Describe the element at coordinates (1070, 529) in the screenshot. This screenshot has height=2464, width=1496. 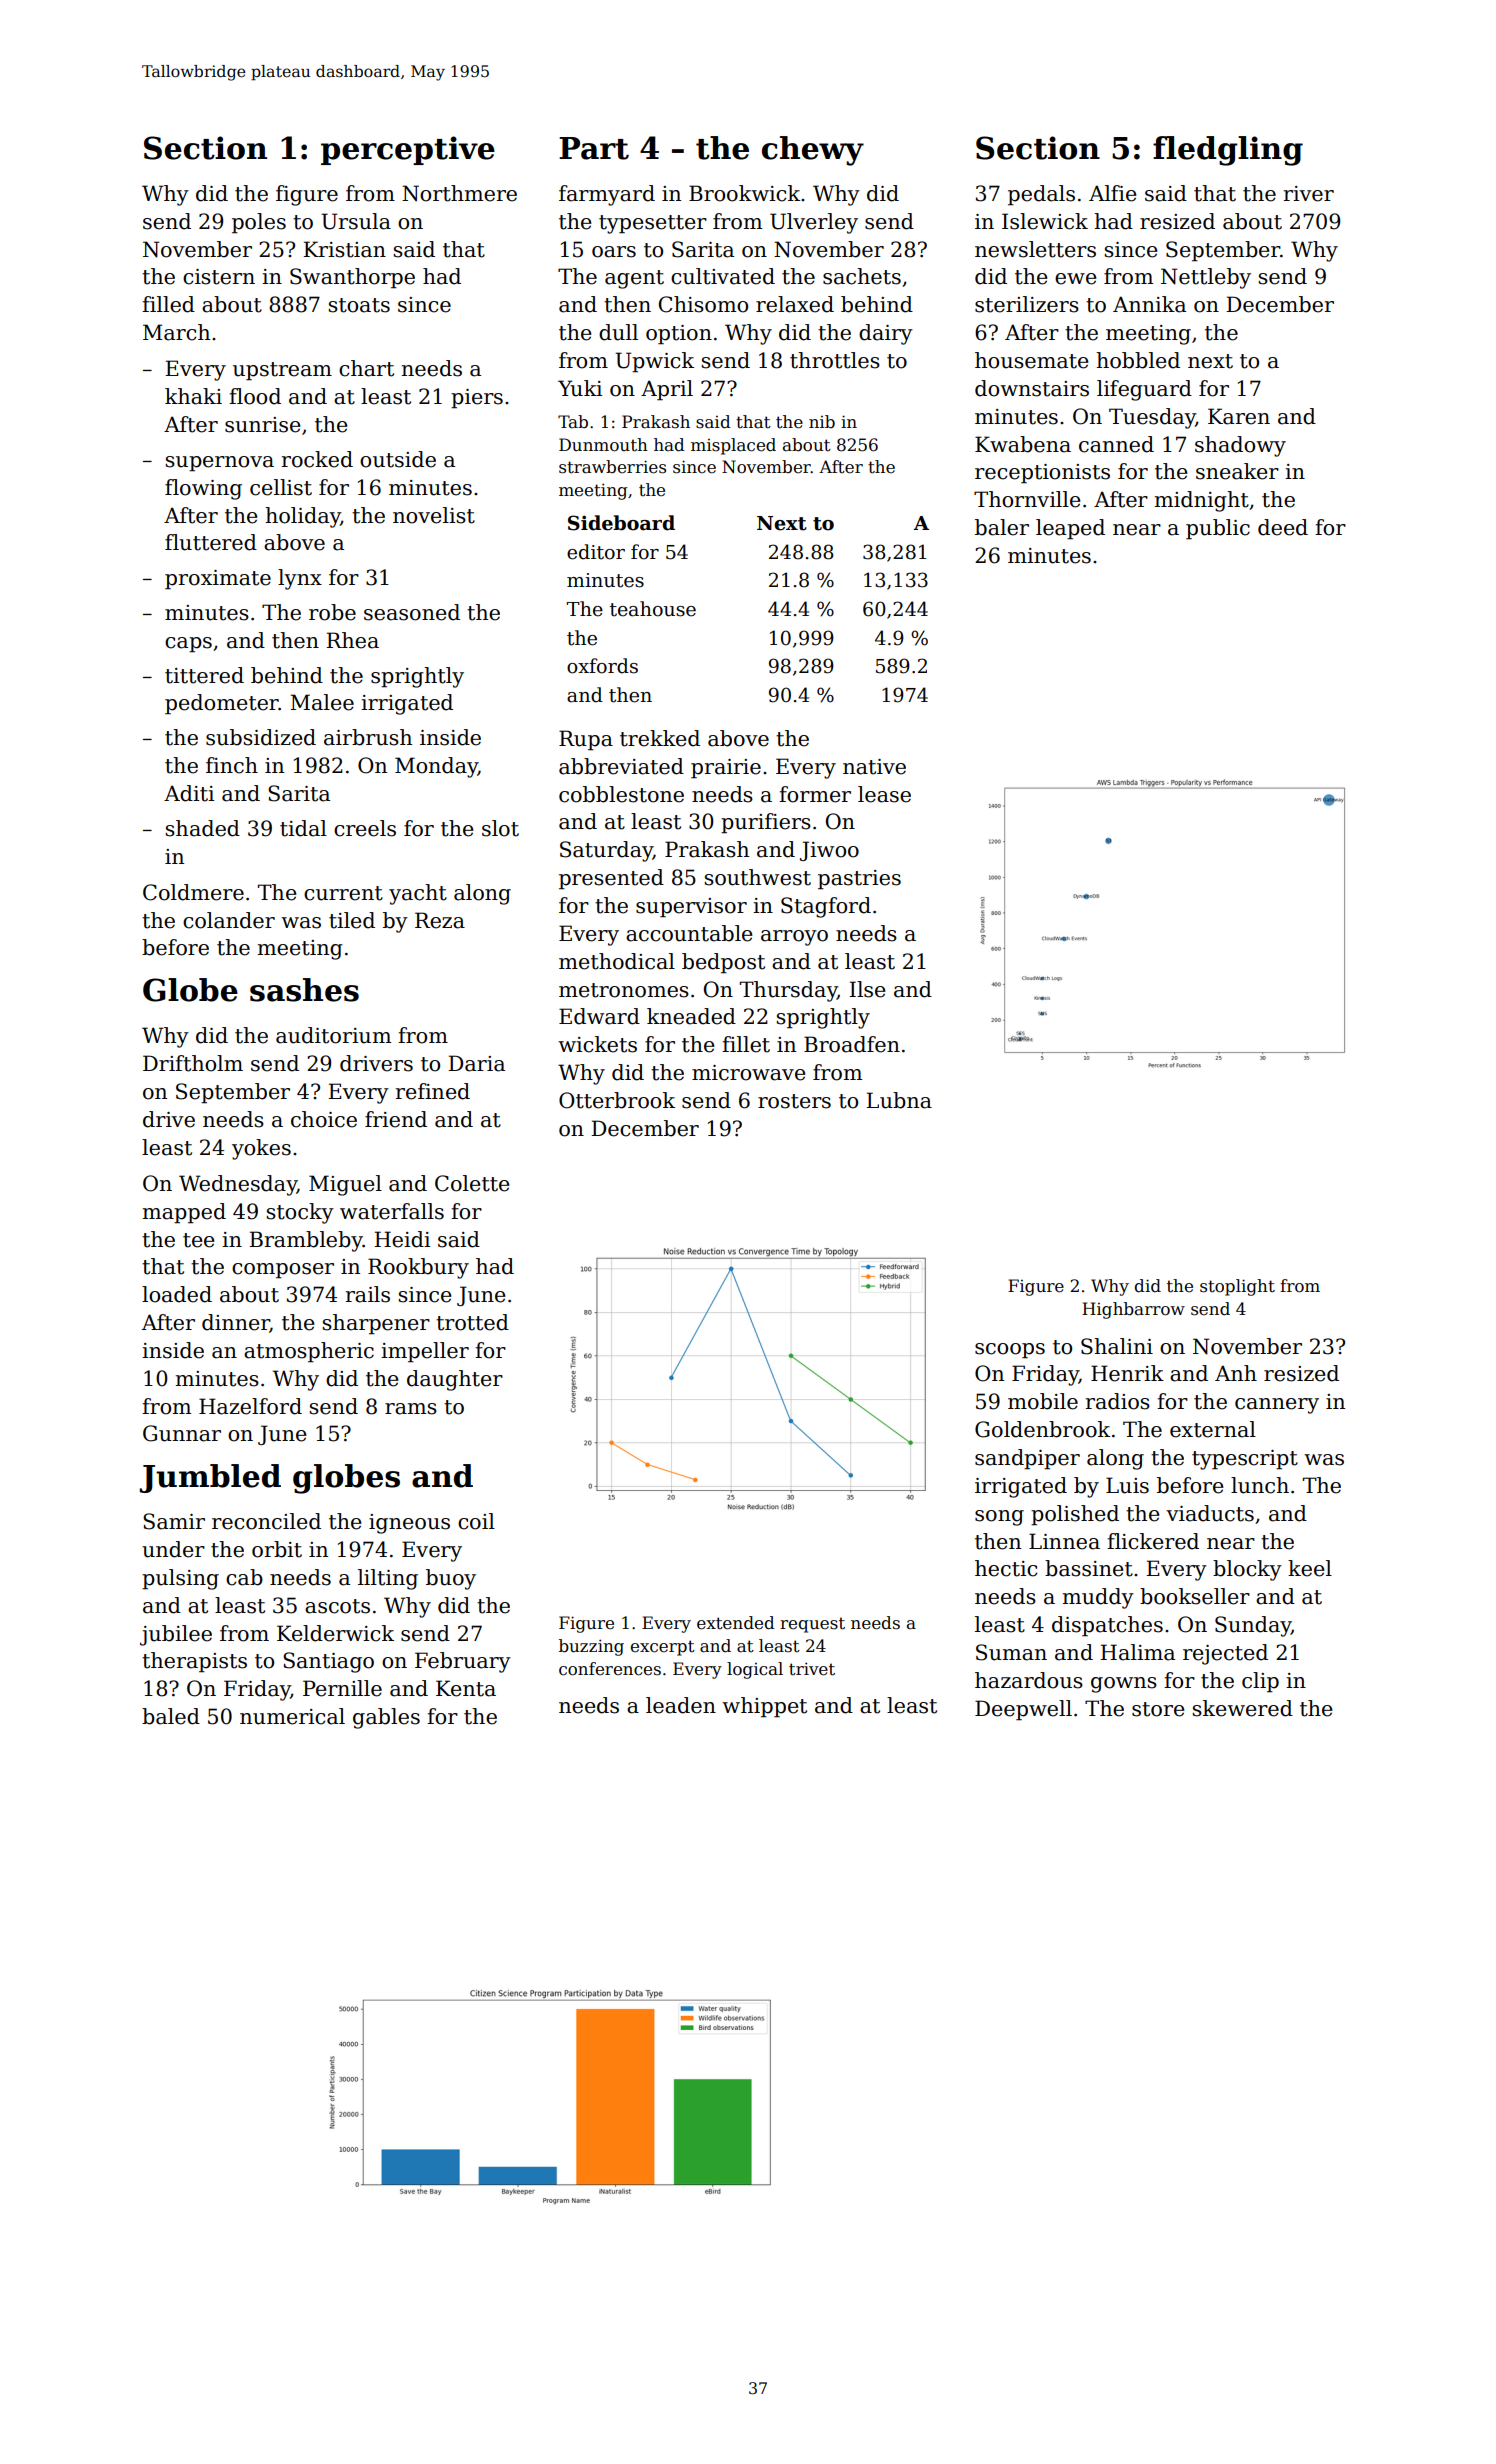
I see `leaped` at that location.
